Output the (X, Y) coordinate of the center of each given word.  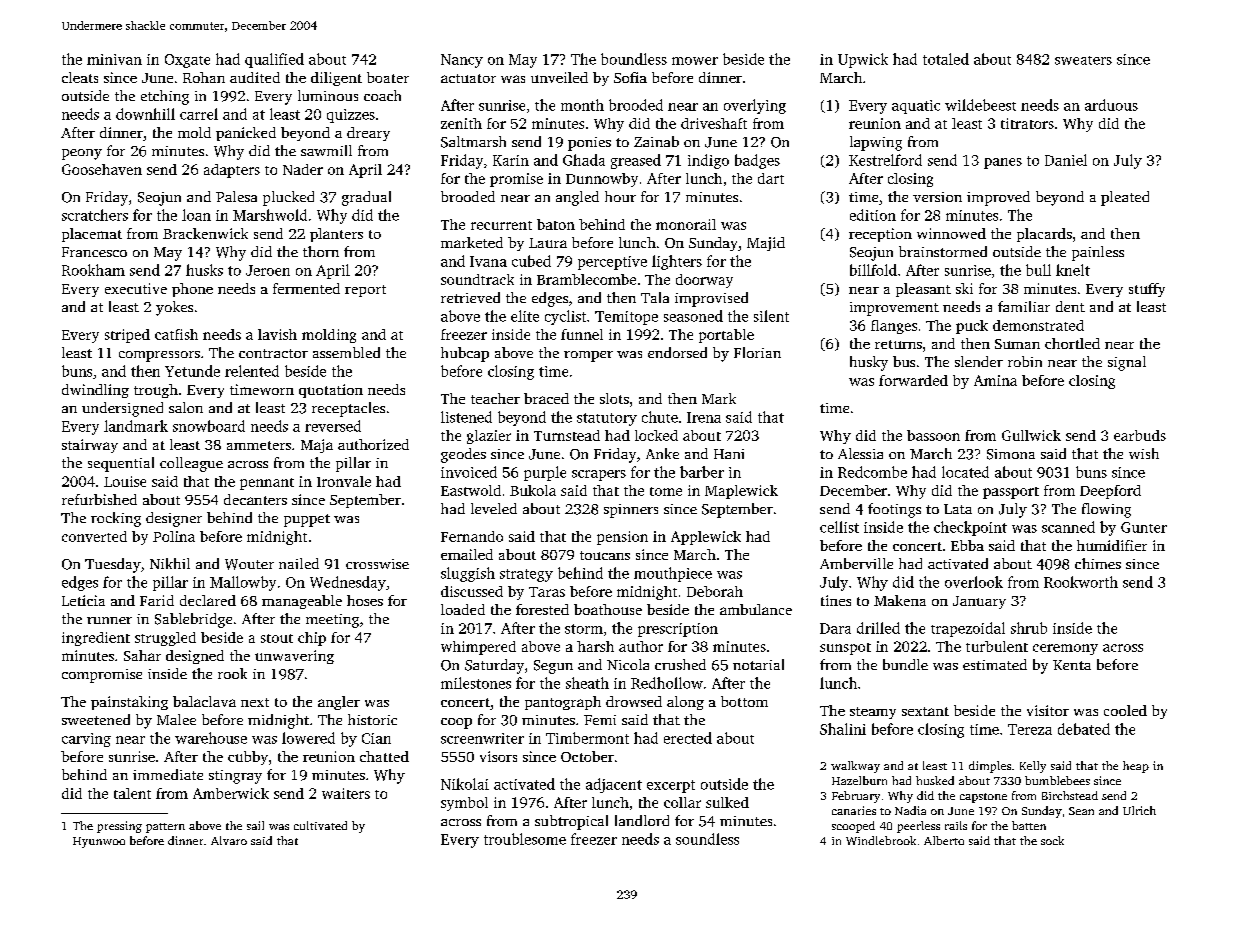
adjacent (614, 785)
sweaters (1083, 60)
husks (204, 270)
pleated (1125, 198)
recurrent (501, 225)
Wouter (249, 564)
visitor (1048, 710)
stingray (235, 777)
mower (695, 61)
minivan (114, 59)
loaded (463, 609)
